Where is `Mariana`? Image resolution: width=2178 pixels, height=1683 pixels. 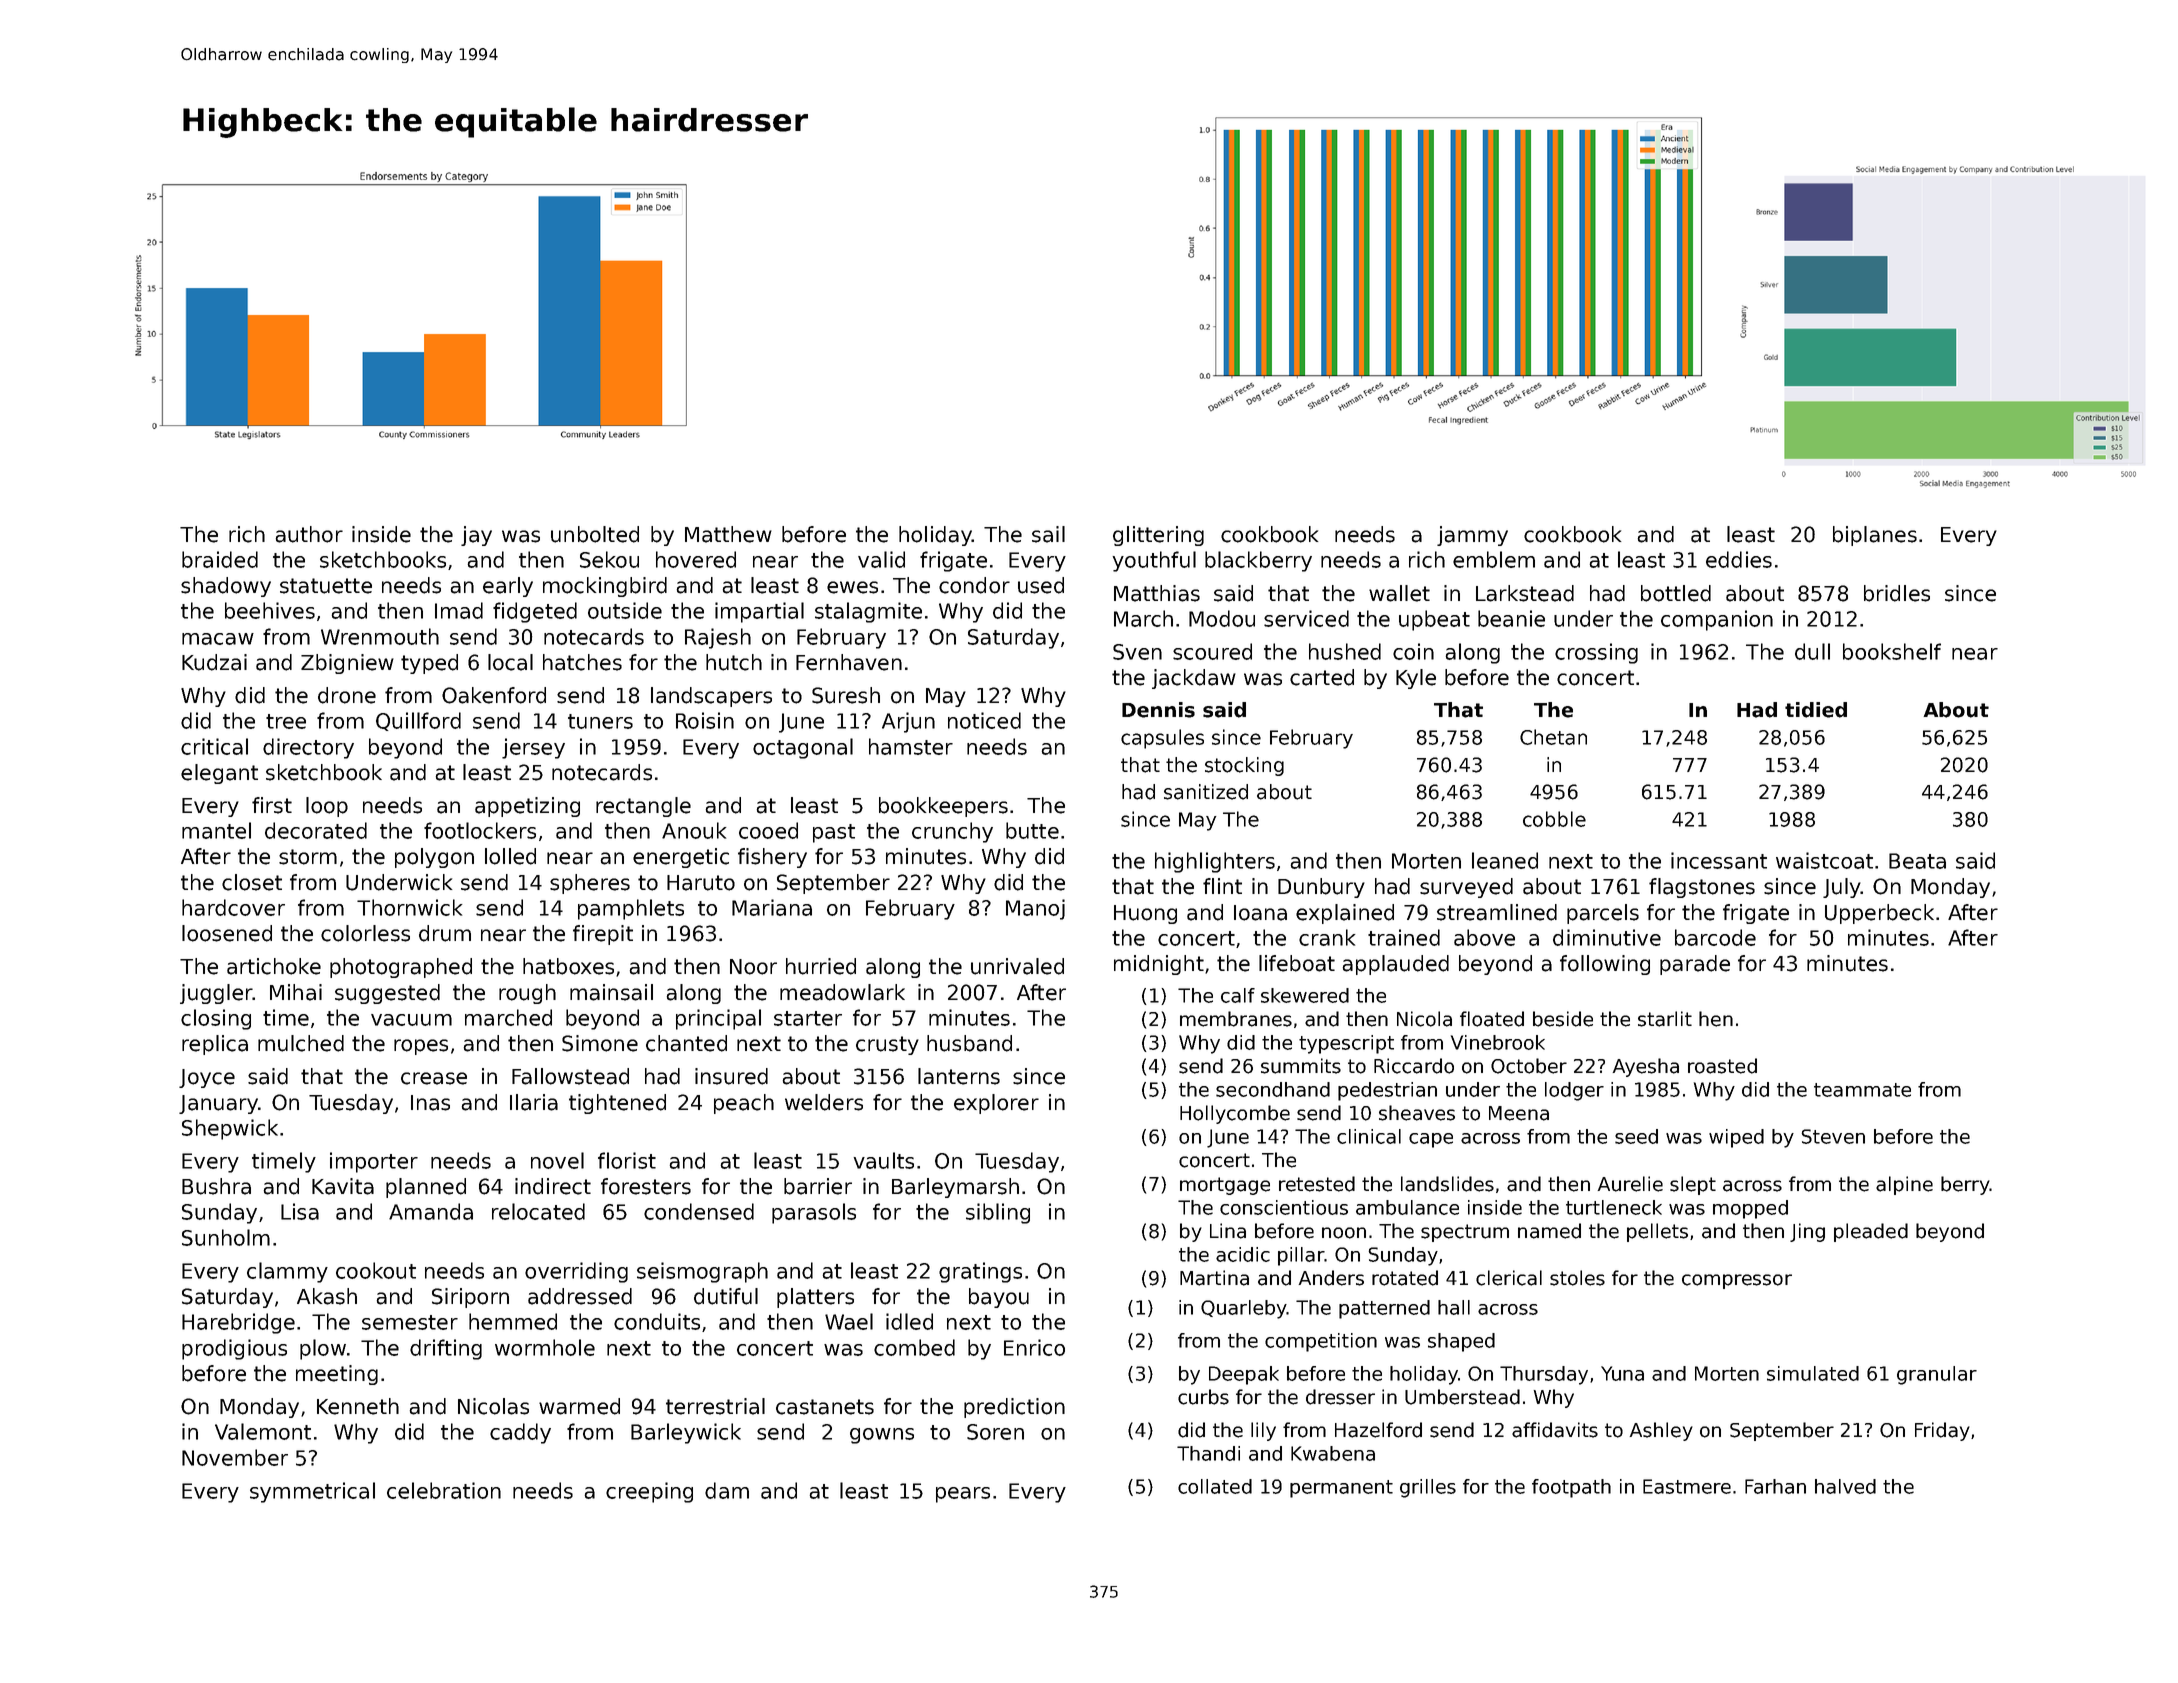 Mariana is located at coordinates (772, 907).
